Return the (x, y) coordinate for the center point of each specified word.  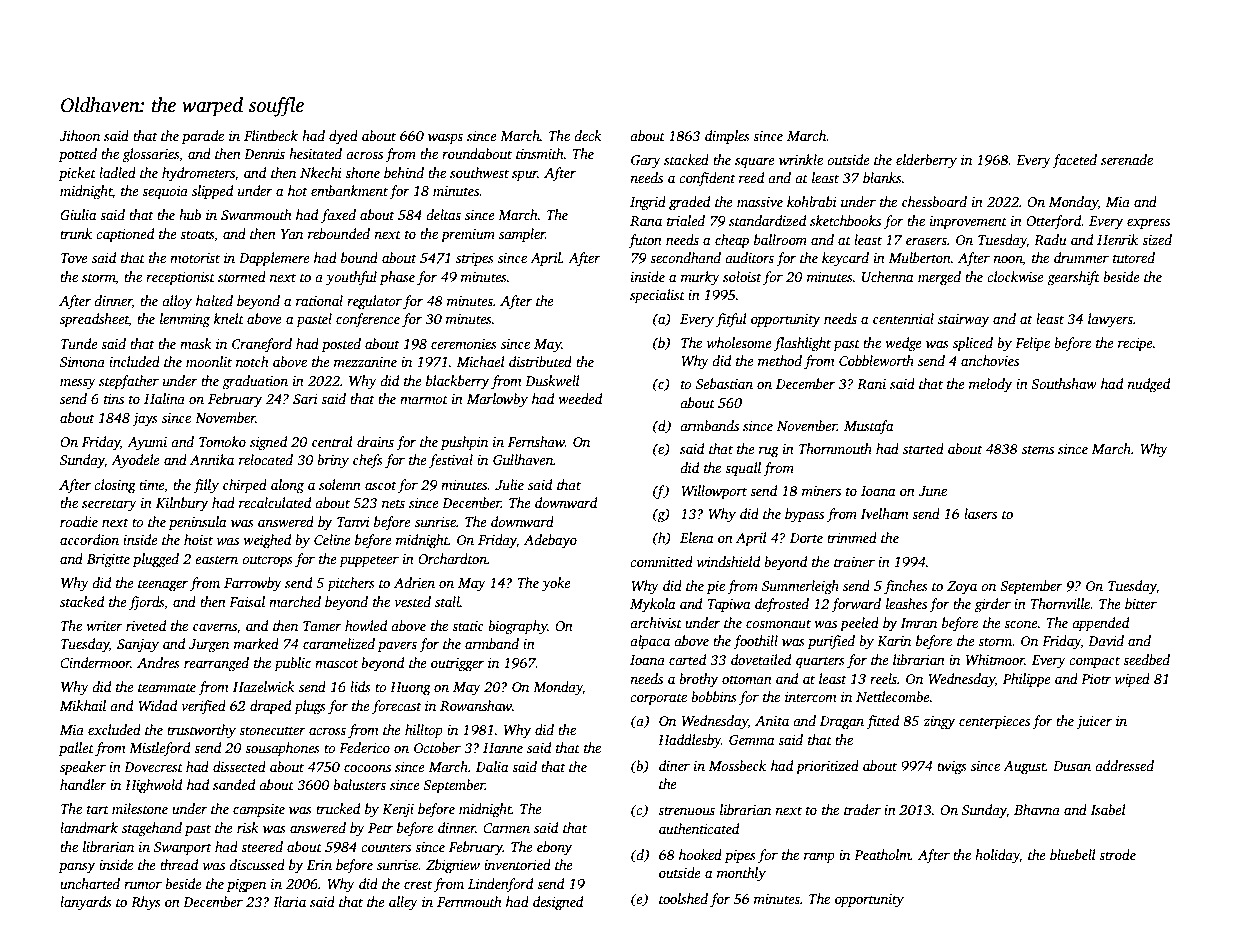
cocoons (367, 768)
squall (743, 469)
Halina (164, 398)
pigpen (246, 886)
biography (518, 627)
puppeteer (369, 561)
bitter (1141, 603)
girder (993, 605)
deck (588, 135)
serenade (1127, 159)
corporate (658, 699)
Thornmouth (835, 448)
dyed (343, 137)
